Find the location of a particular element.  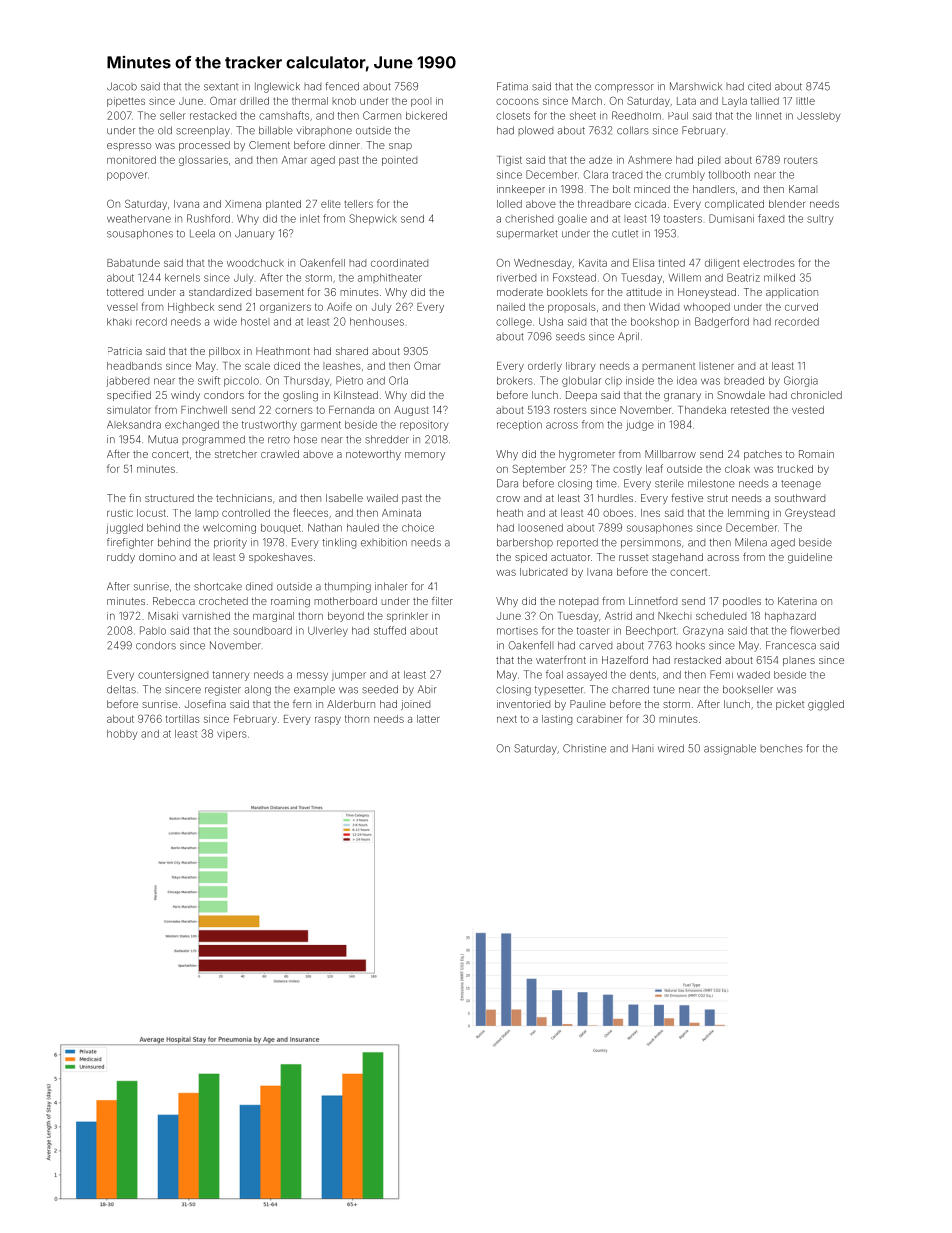

screenplay is located at coordinates (203, 131).
